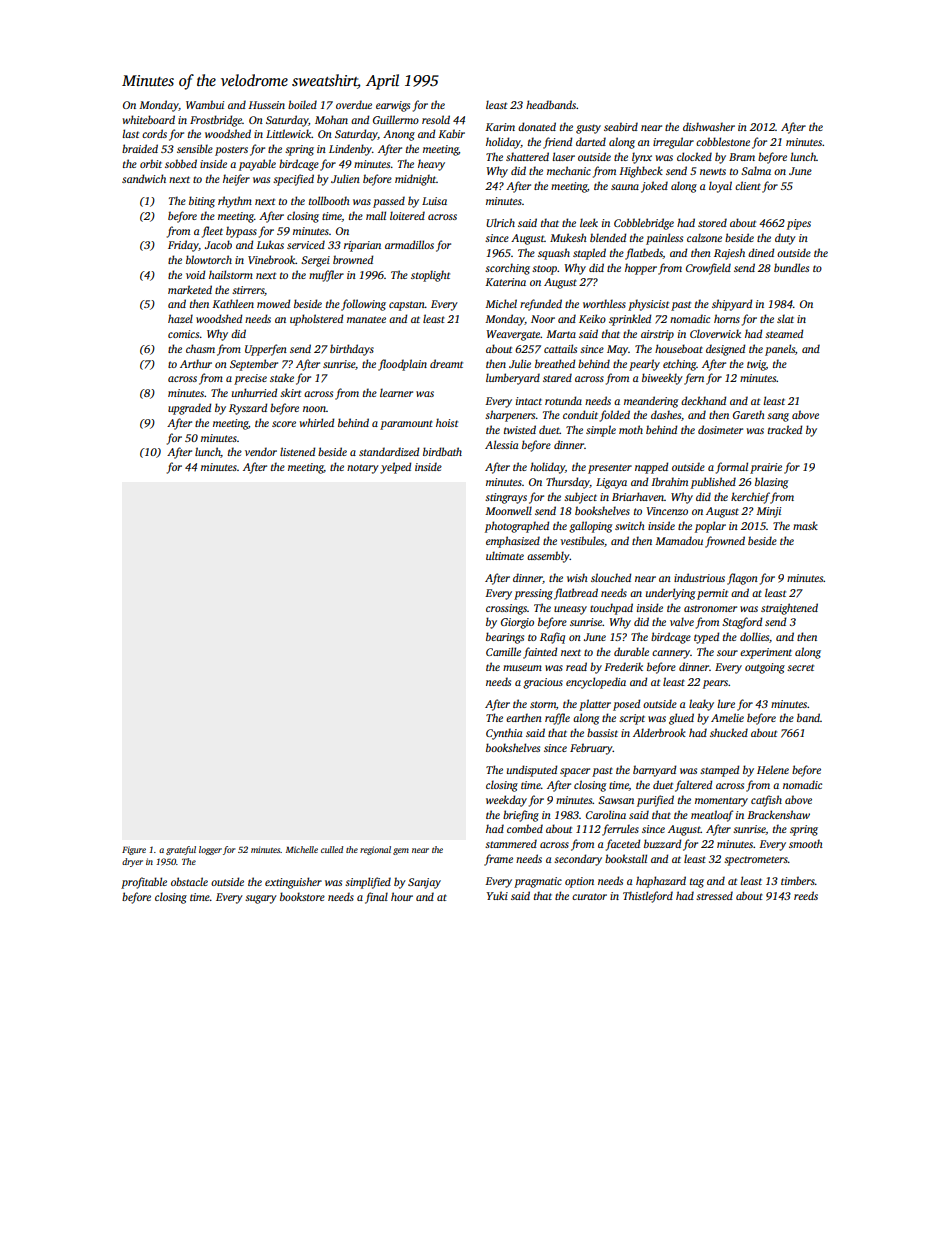 The height and width of the image is (1233, 952). I want to click on client, so click(748, 185).
